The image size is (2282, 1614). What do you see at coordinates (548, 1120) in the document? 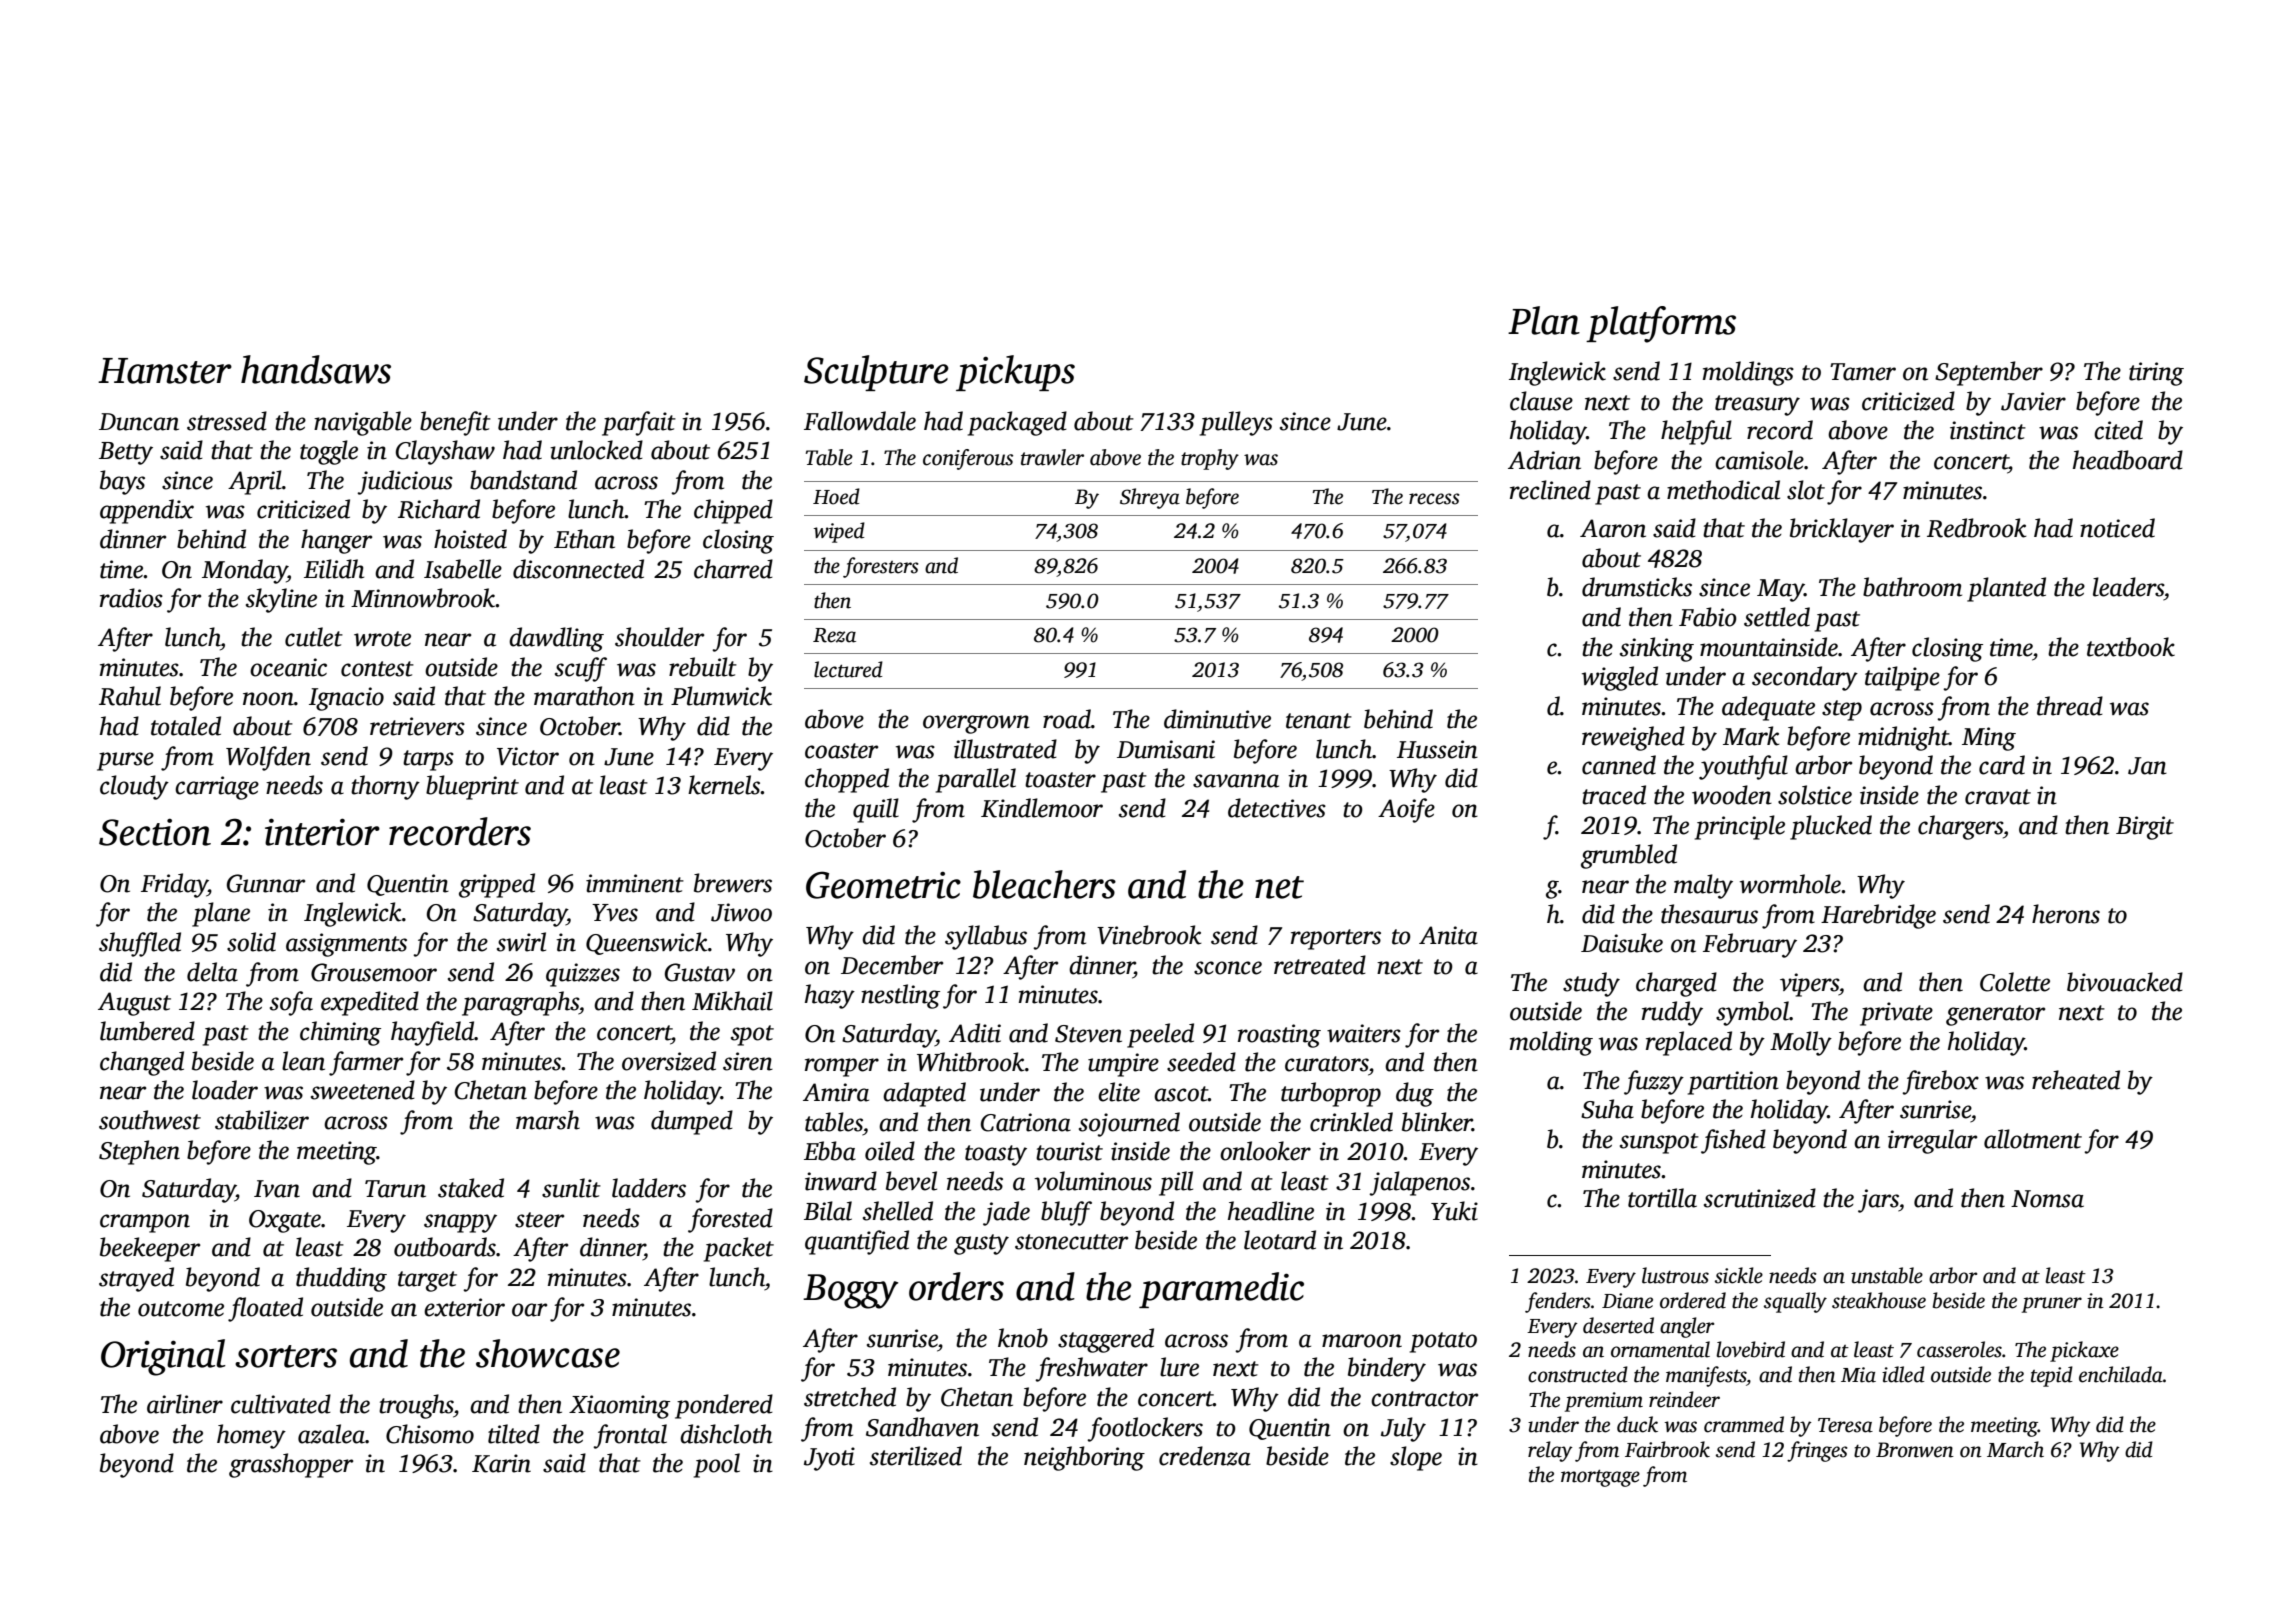
I see `marsh` at bounding box center [548, 1120].
